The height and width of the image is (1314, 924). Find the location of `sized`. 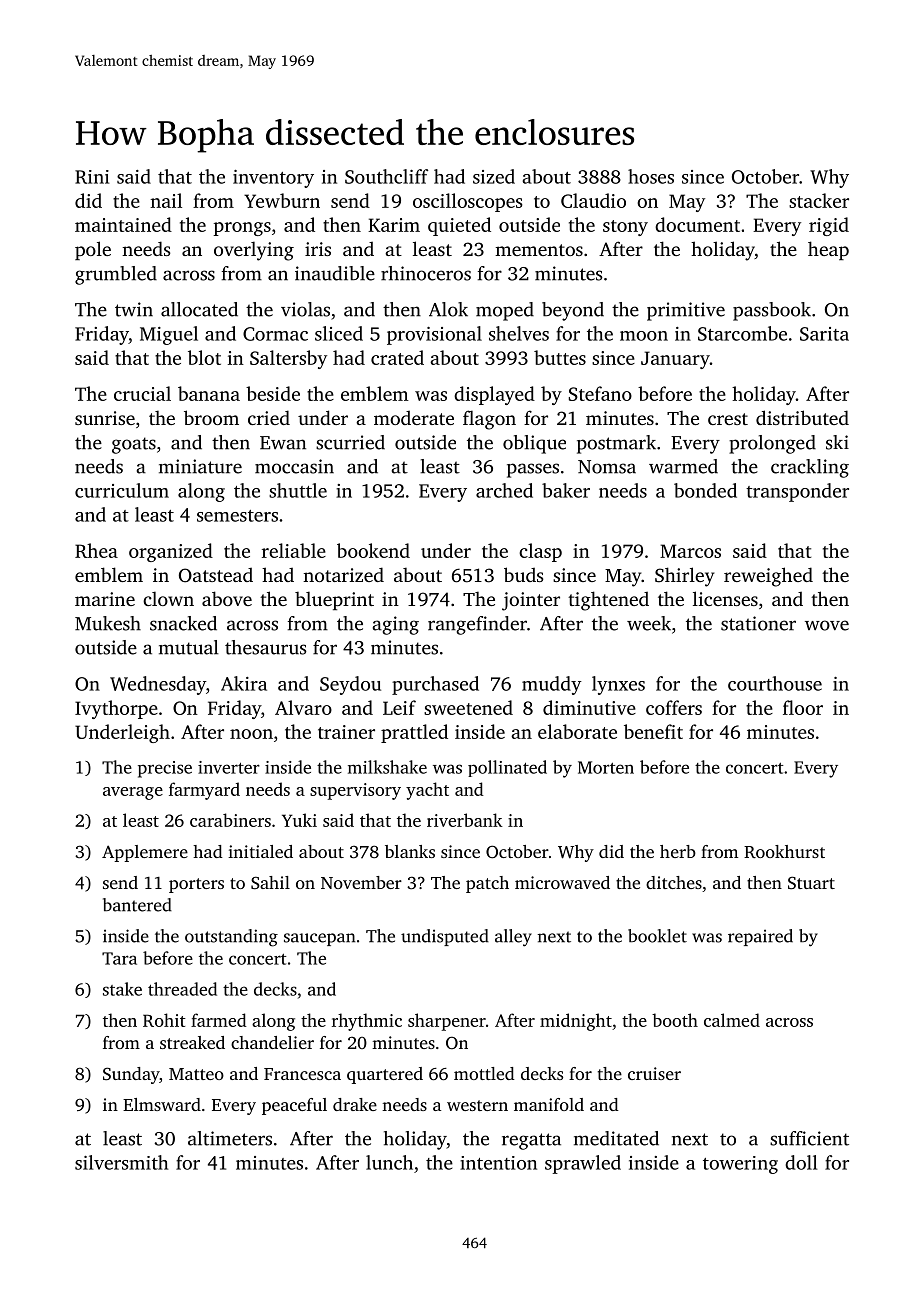

sized is located at coordinates (494, 176).
